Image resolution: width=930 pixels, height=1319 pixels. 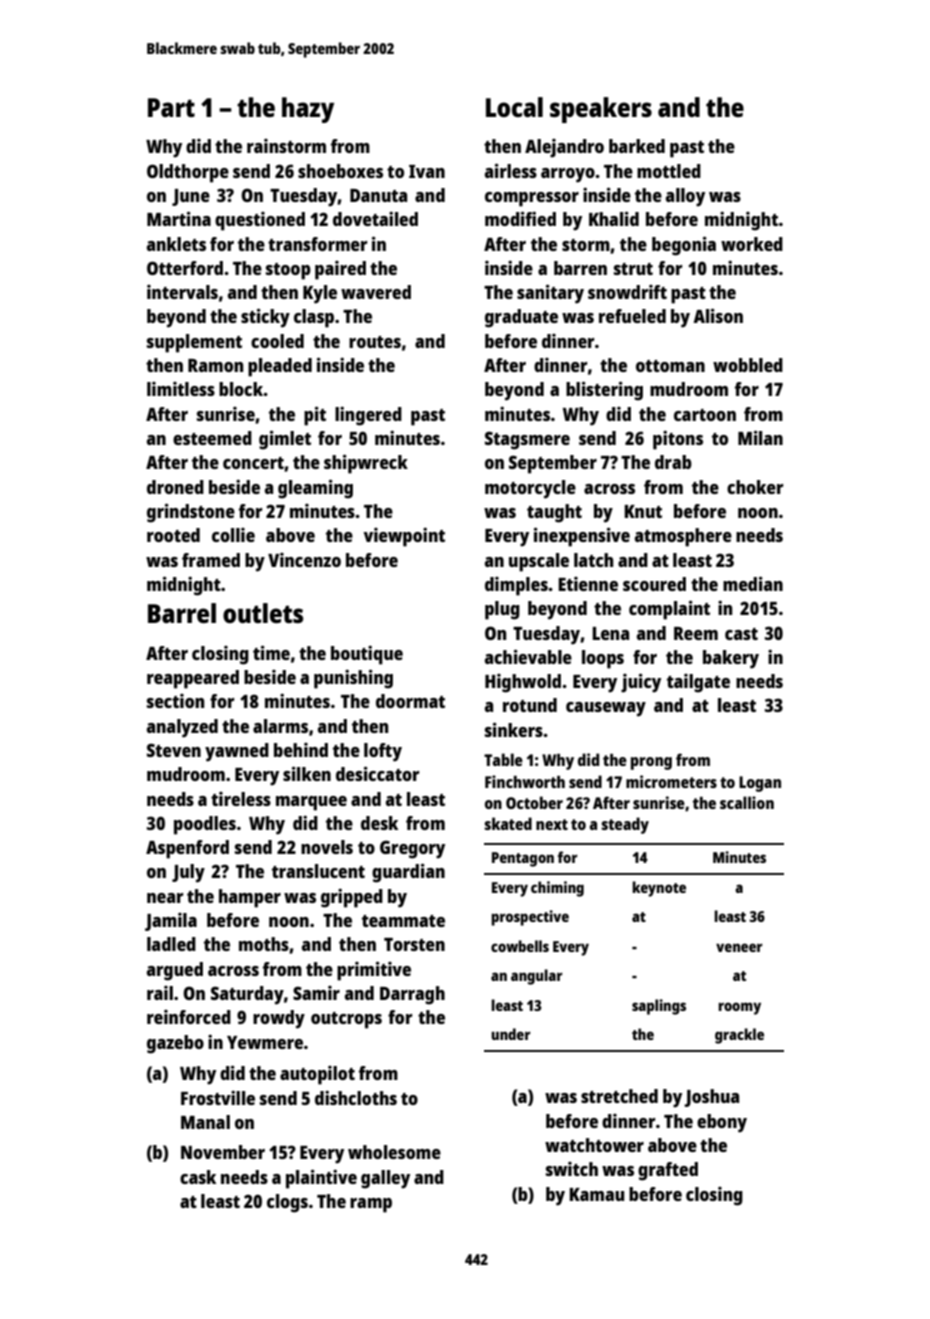 What do you see at coordinates (668, 1171) in the page?
I see `grafted` at bounding box center [668, 1171].
